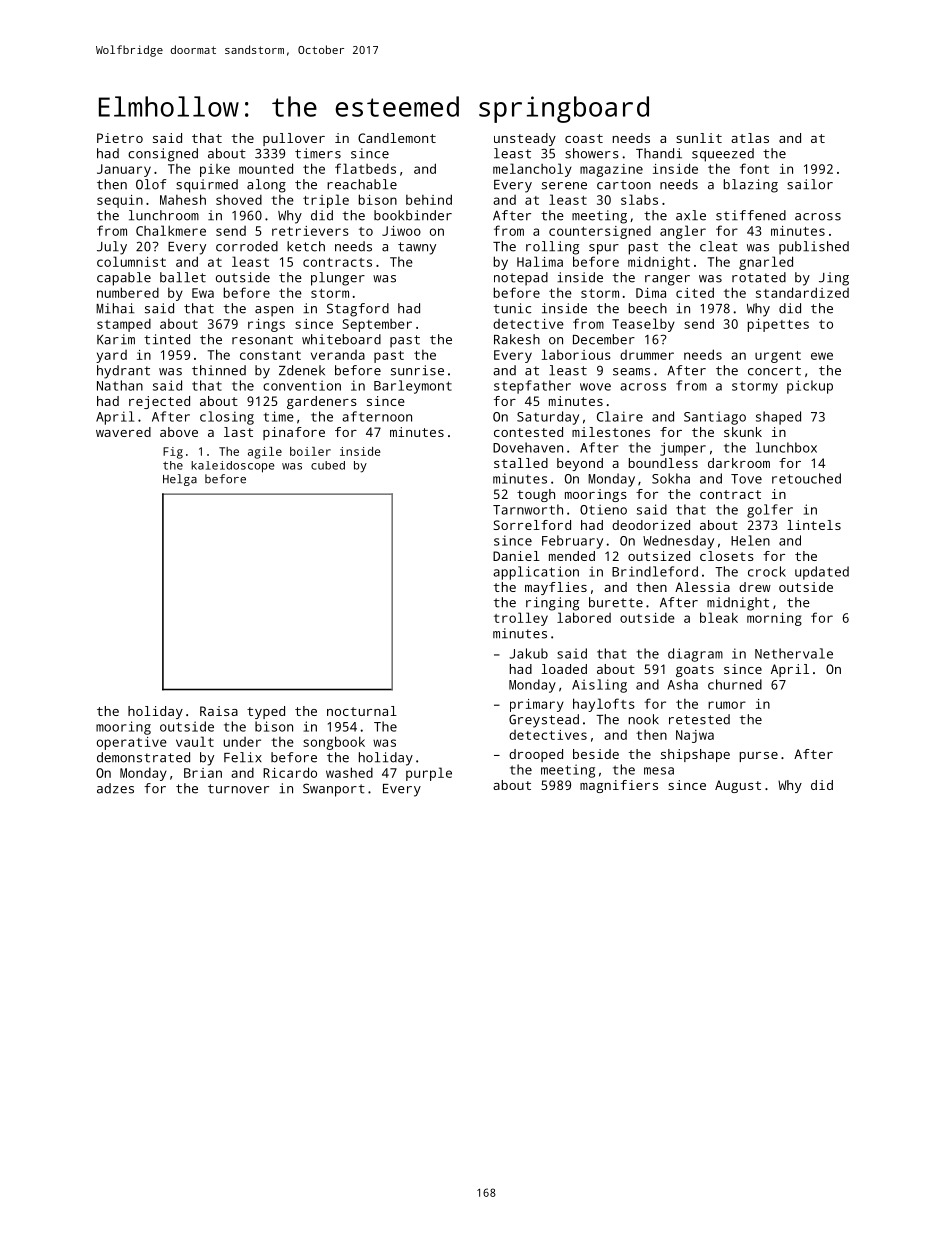 The height and width of the page is (1233, 952). Describe the element at coordinates (619, 786) in the page. I see `magnifiers` at that location.
